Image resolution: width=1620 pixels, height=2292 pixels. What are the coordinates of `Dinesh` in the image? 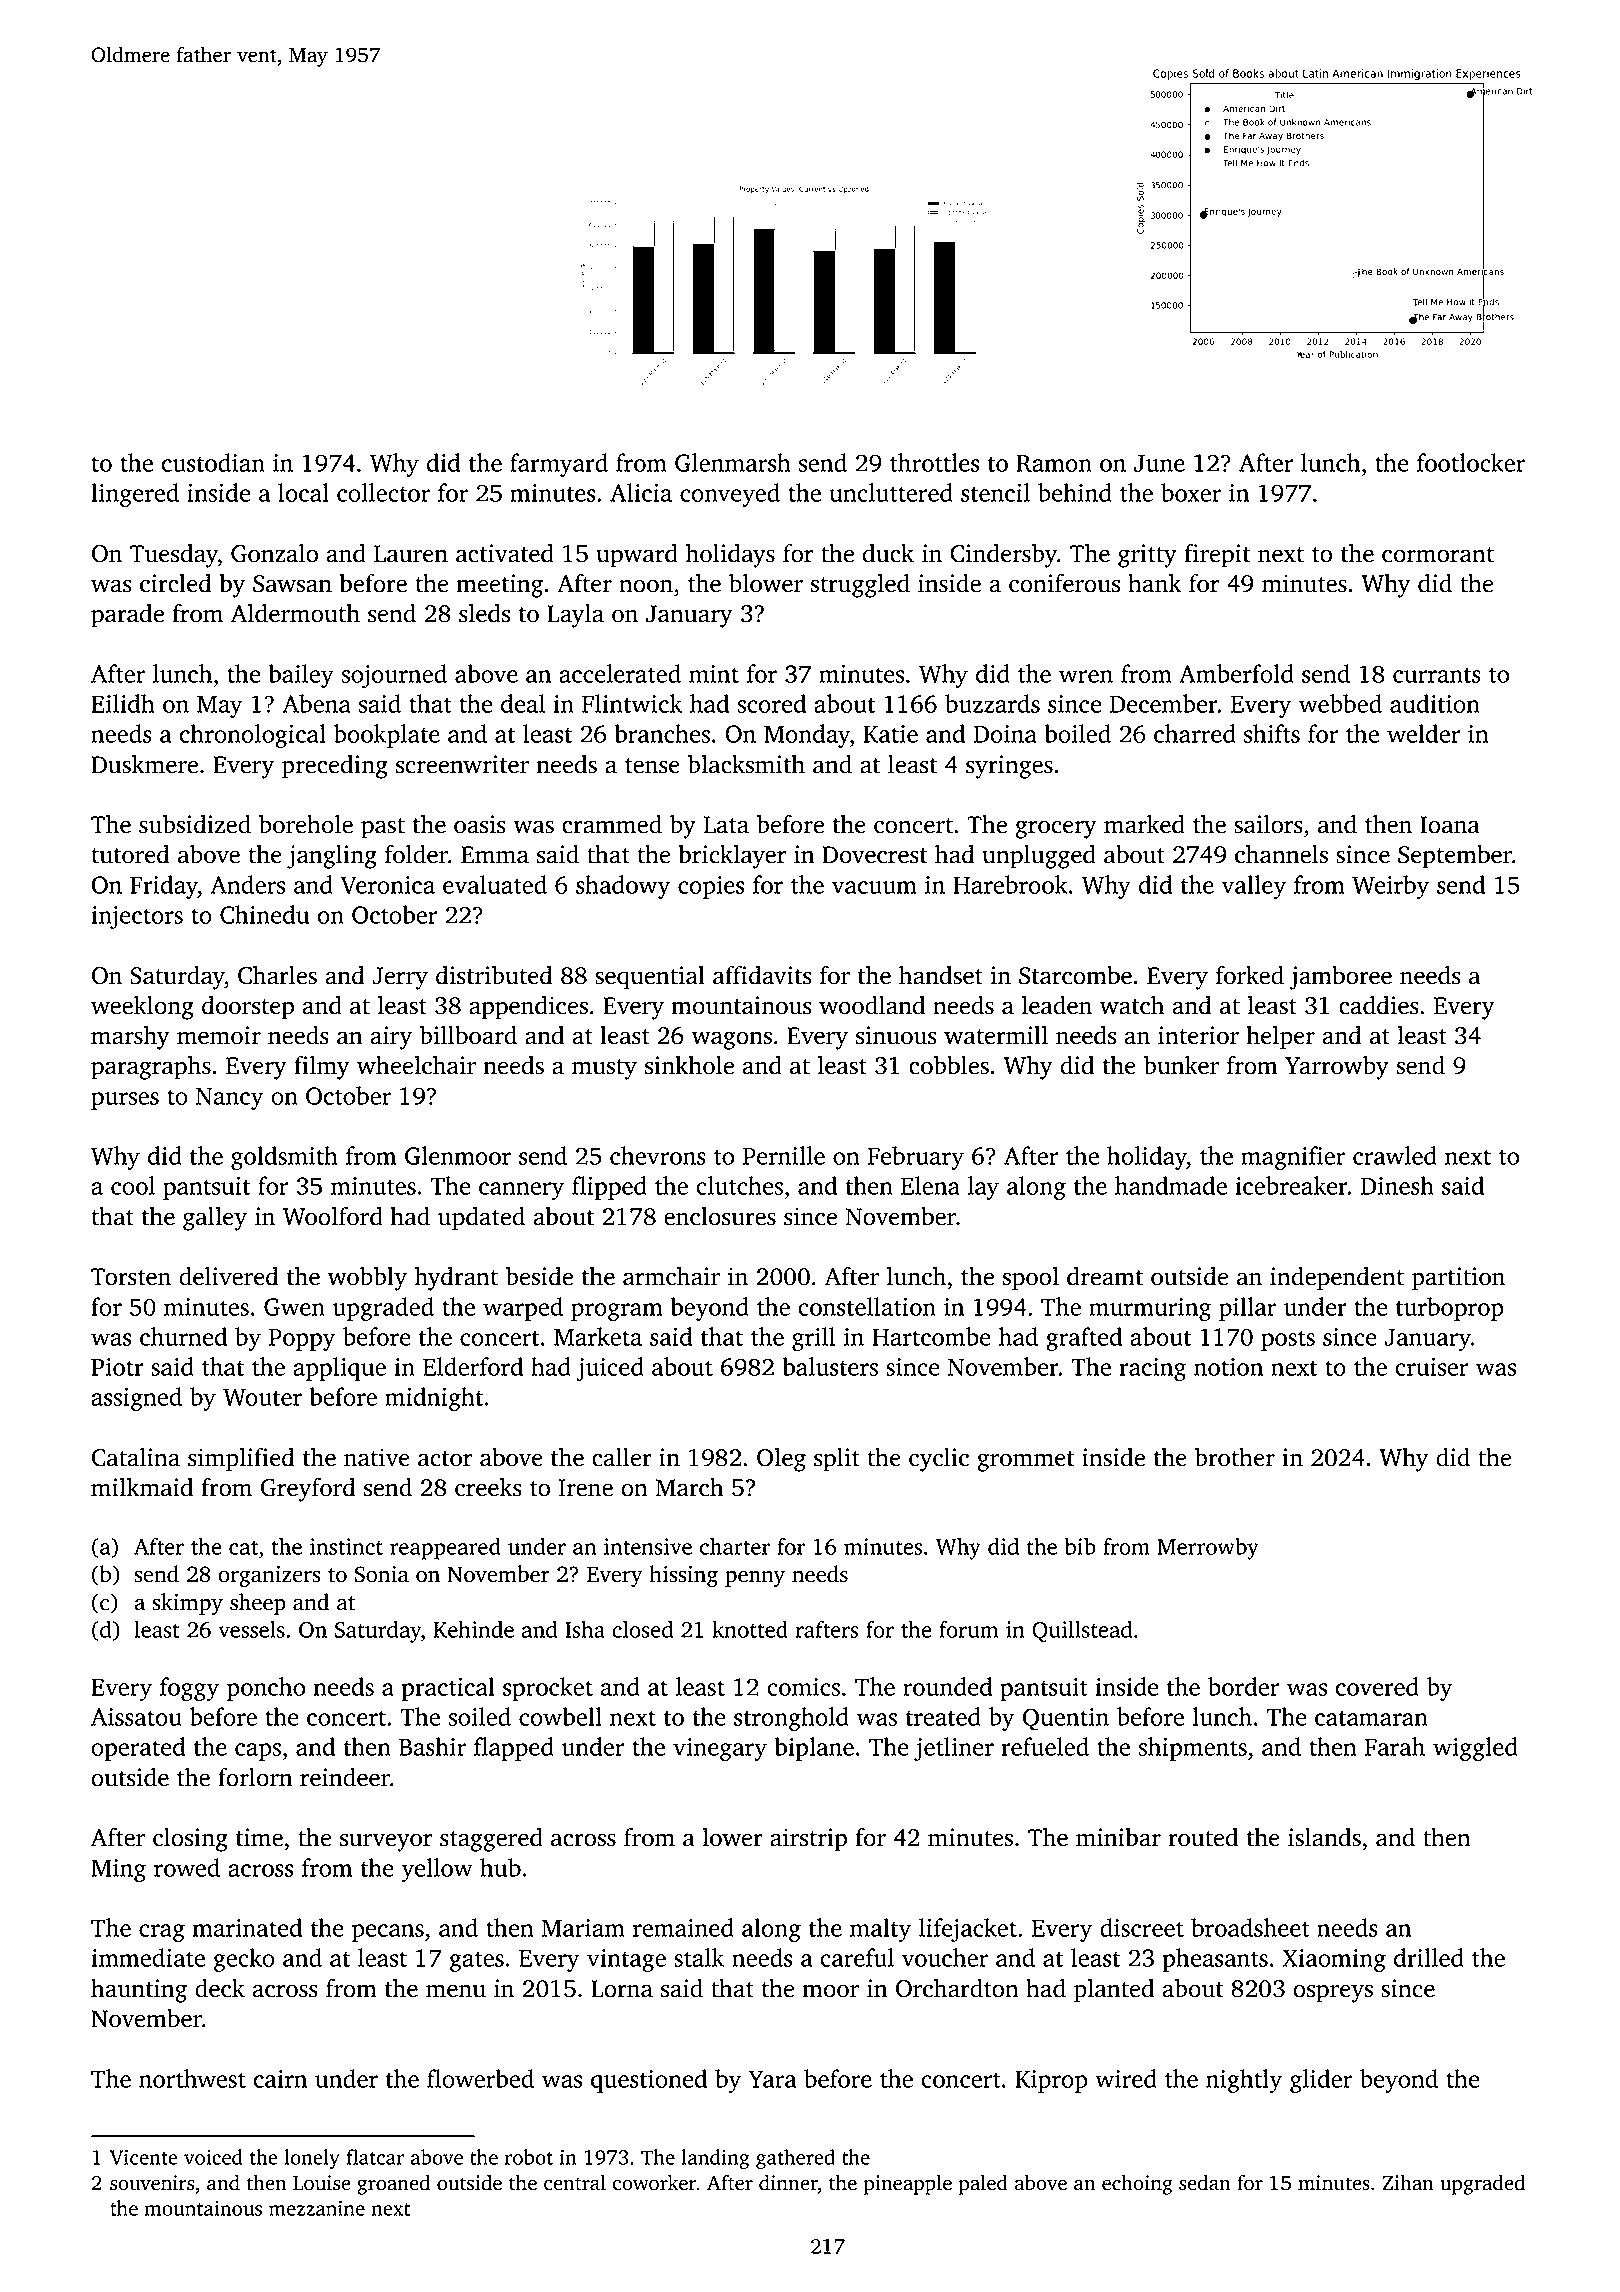 It's located at (1397, 1185).
